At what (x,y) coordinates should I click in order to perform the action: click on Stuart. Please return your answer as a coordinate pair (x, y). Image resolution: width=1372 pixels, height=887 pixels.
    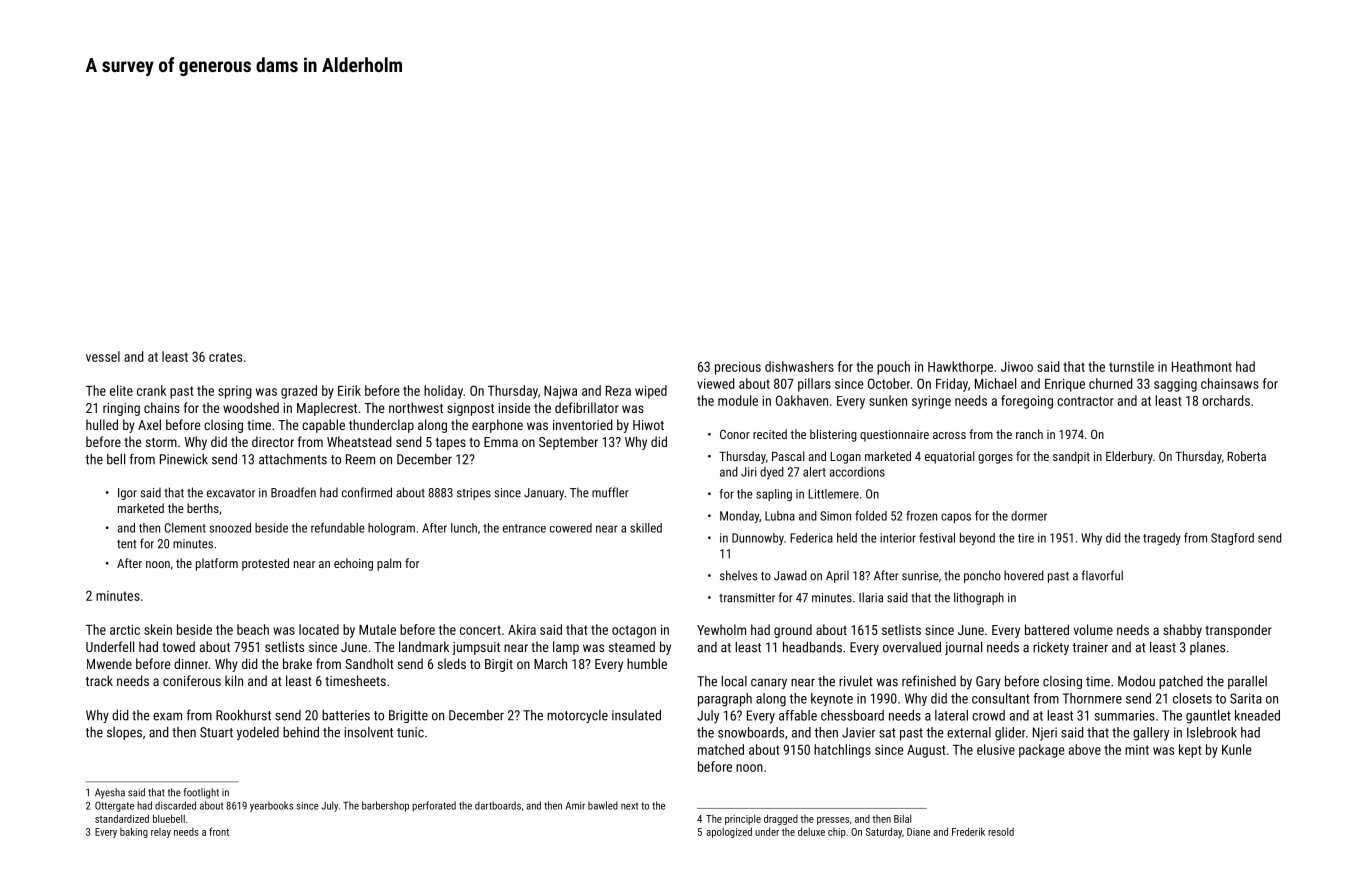
    Looking at the image, I should click on (216, 732).
